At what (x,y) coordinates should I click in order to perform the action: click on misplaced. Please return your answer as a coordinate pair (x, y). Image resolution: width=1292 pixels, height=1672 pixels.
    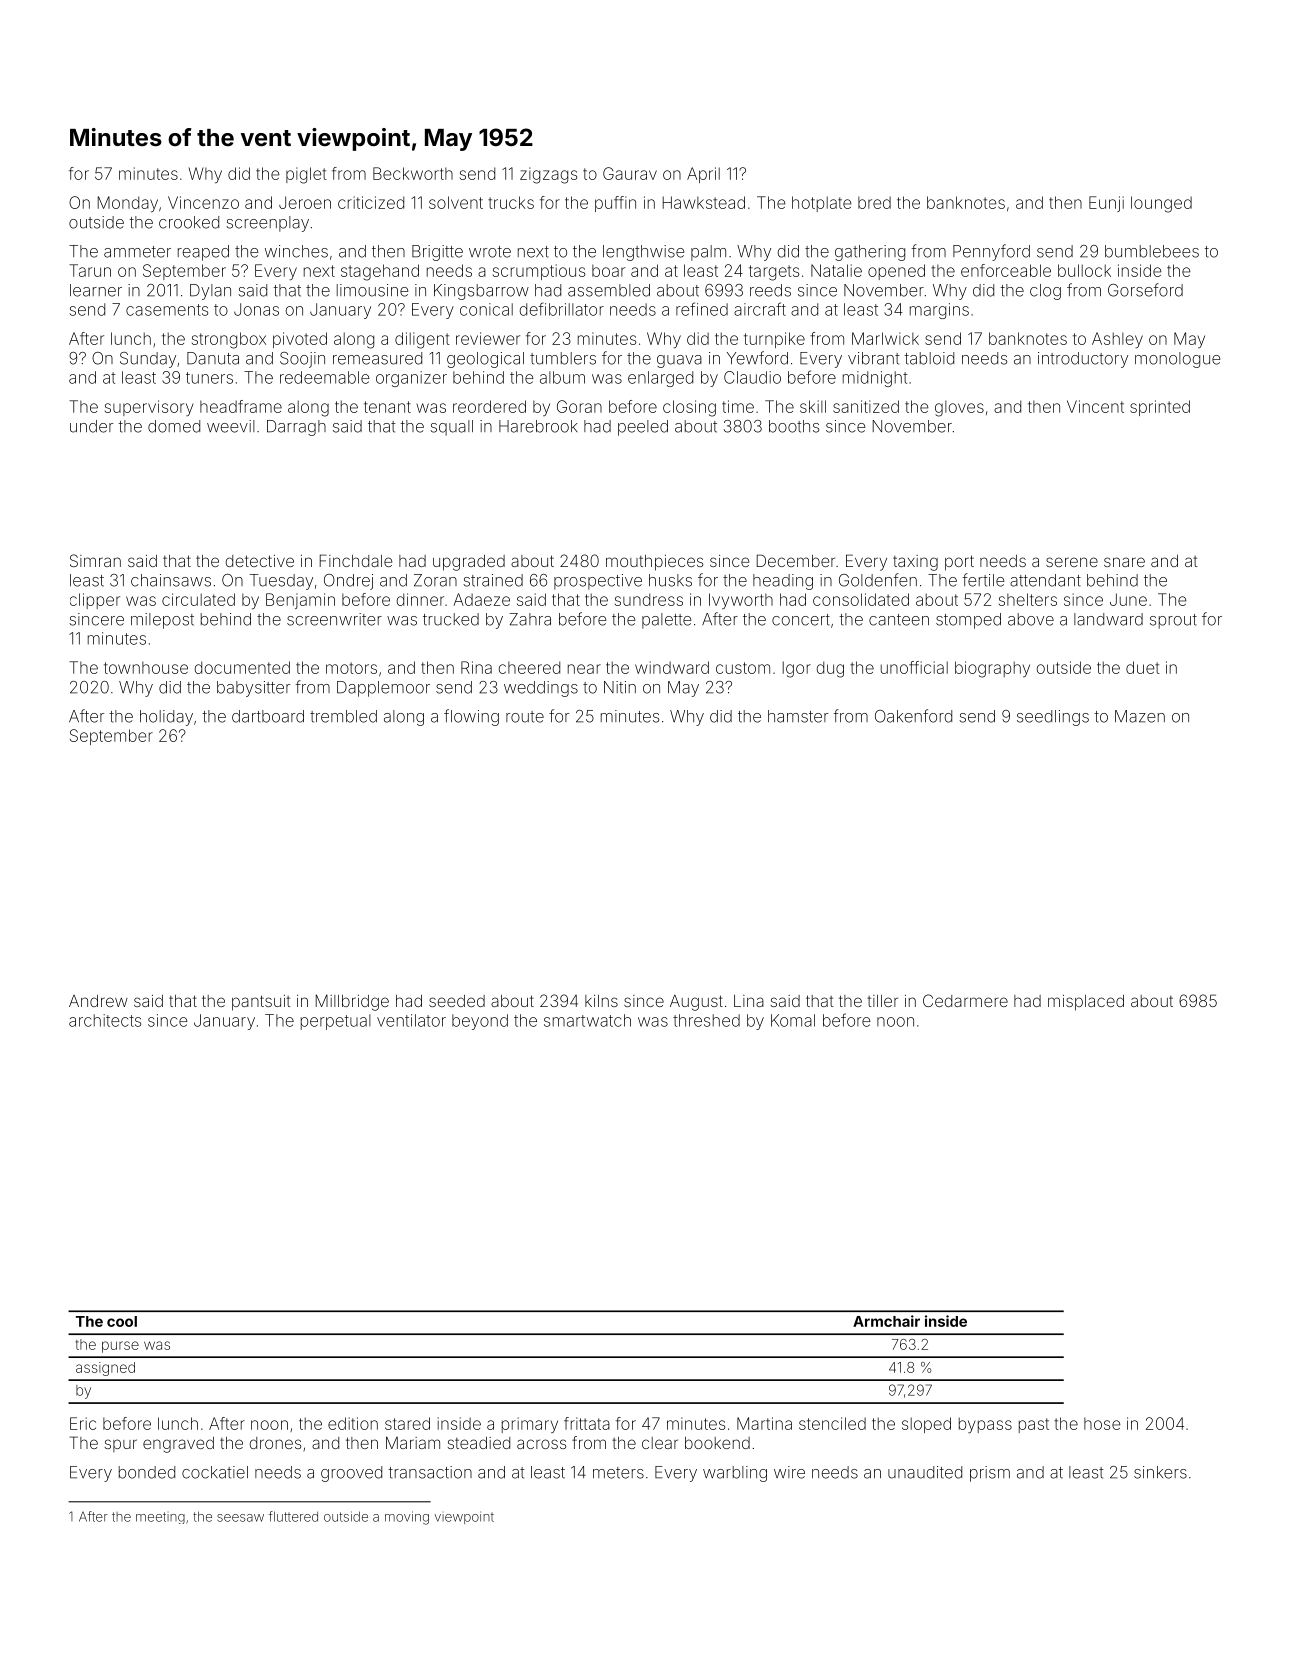
    Looking at the image, I should click on (1086, 1003).
